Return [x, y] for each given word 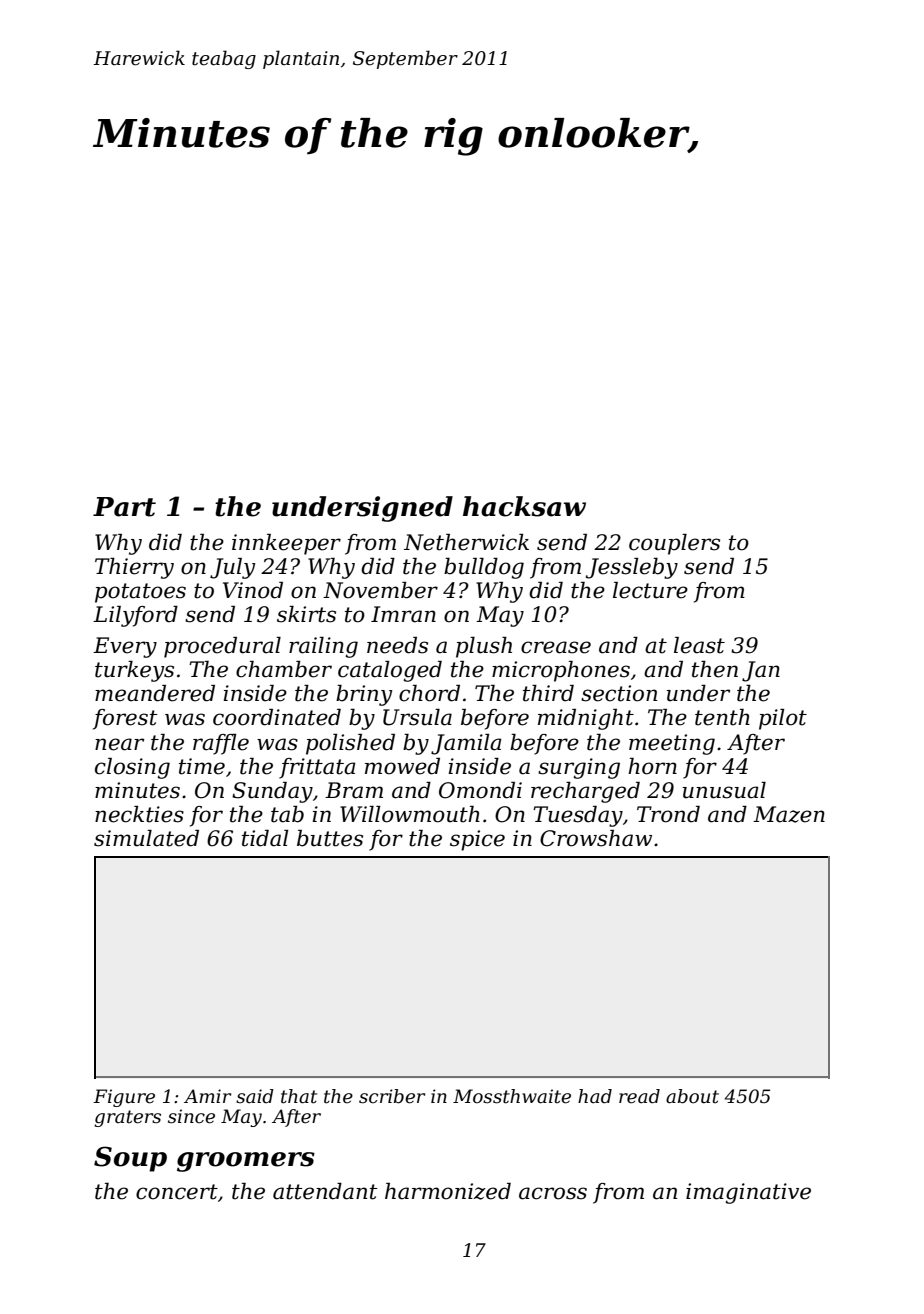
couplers [674, 544]
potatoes [140, 593]
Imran [403, 614]
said [255, 1096]
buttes [330, 838]
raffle [221, 744]
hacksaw [524, 506]
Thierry [134, 568]
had [595, 1096]
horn [652, 766]
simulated [146, 838]
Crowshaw [596, 838]
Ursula [417, 717]
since [191, 1116]
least [699, 645]
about [692, 1096]
